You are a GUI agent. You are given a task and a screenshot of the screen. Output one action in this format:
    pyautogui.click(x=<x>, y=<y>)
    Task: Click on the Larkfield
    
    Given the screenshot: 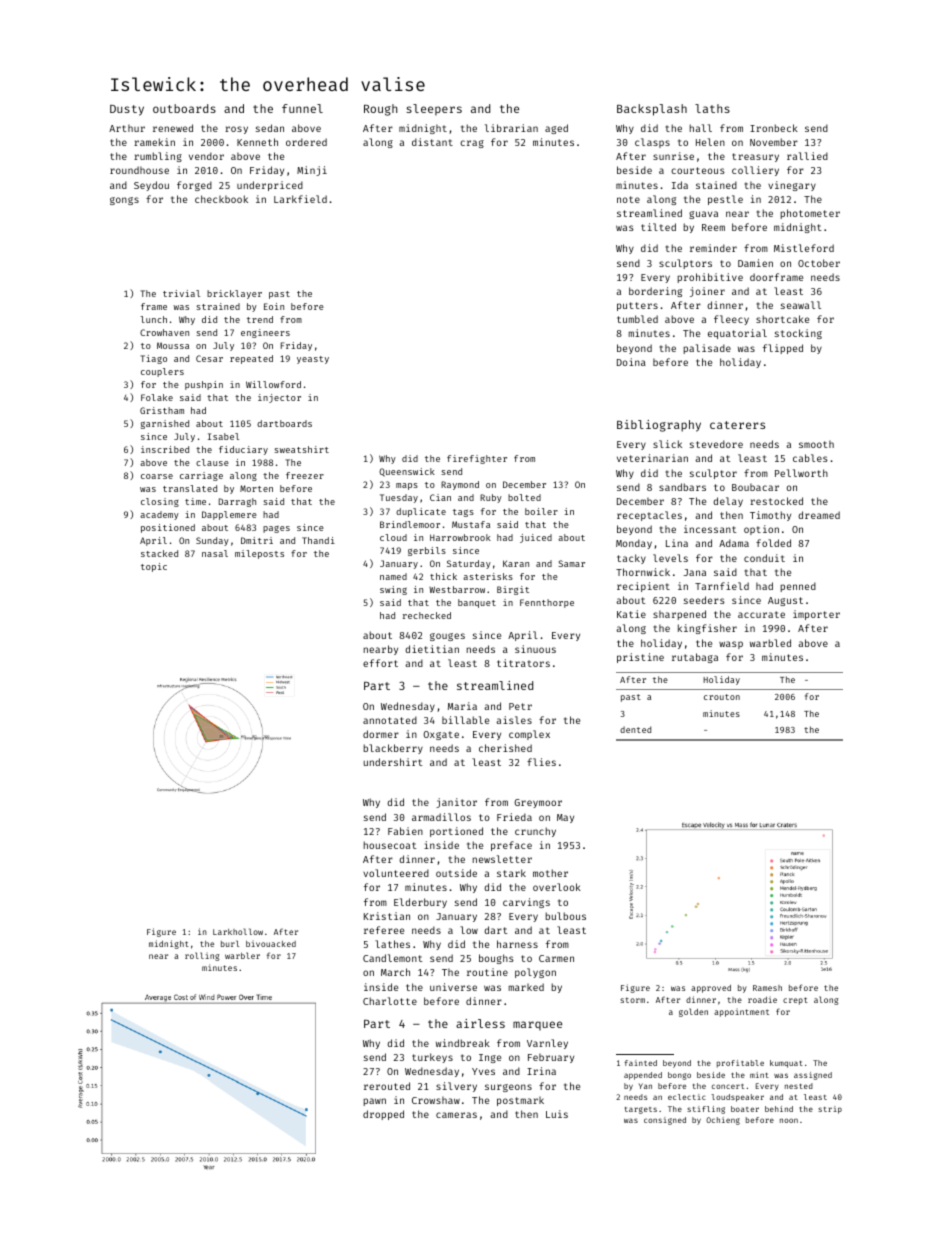 What is the action you would take?
    pyautogui.click(x=300, y=199)
